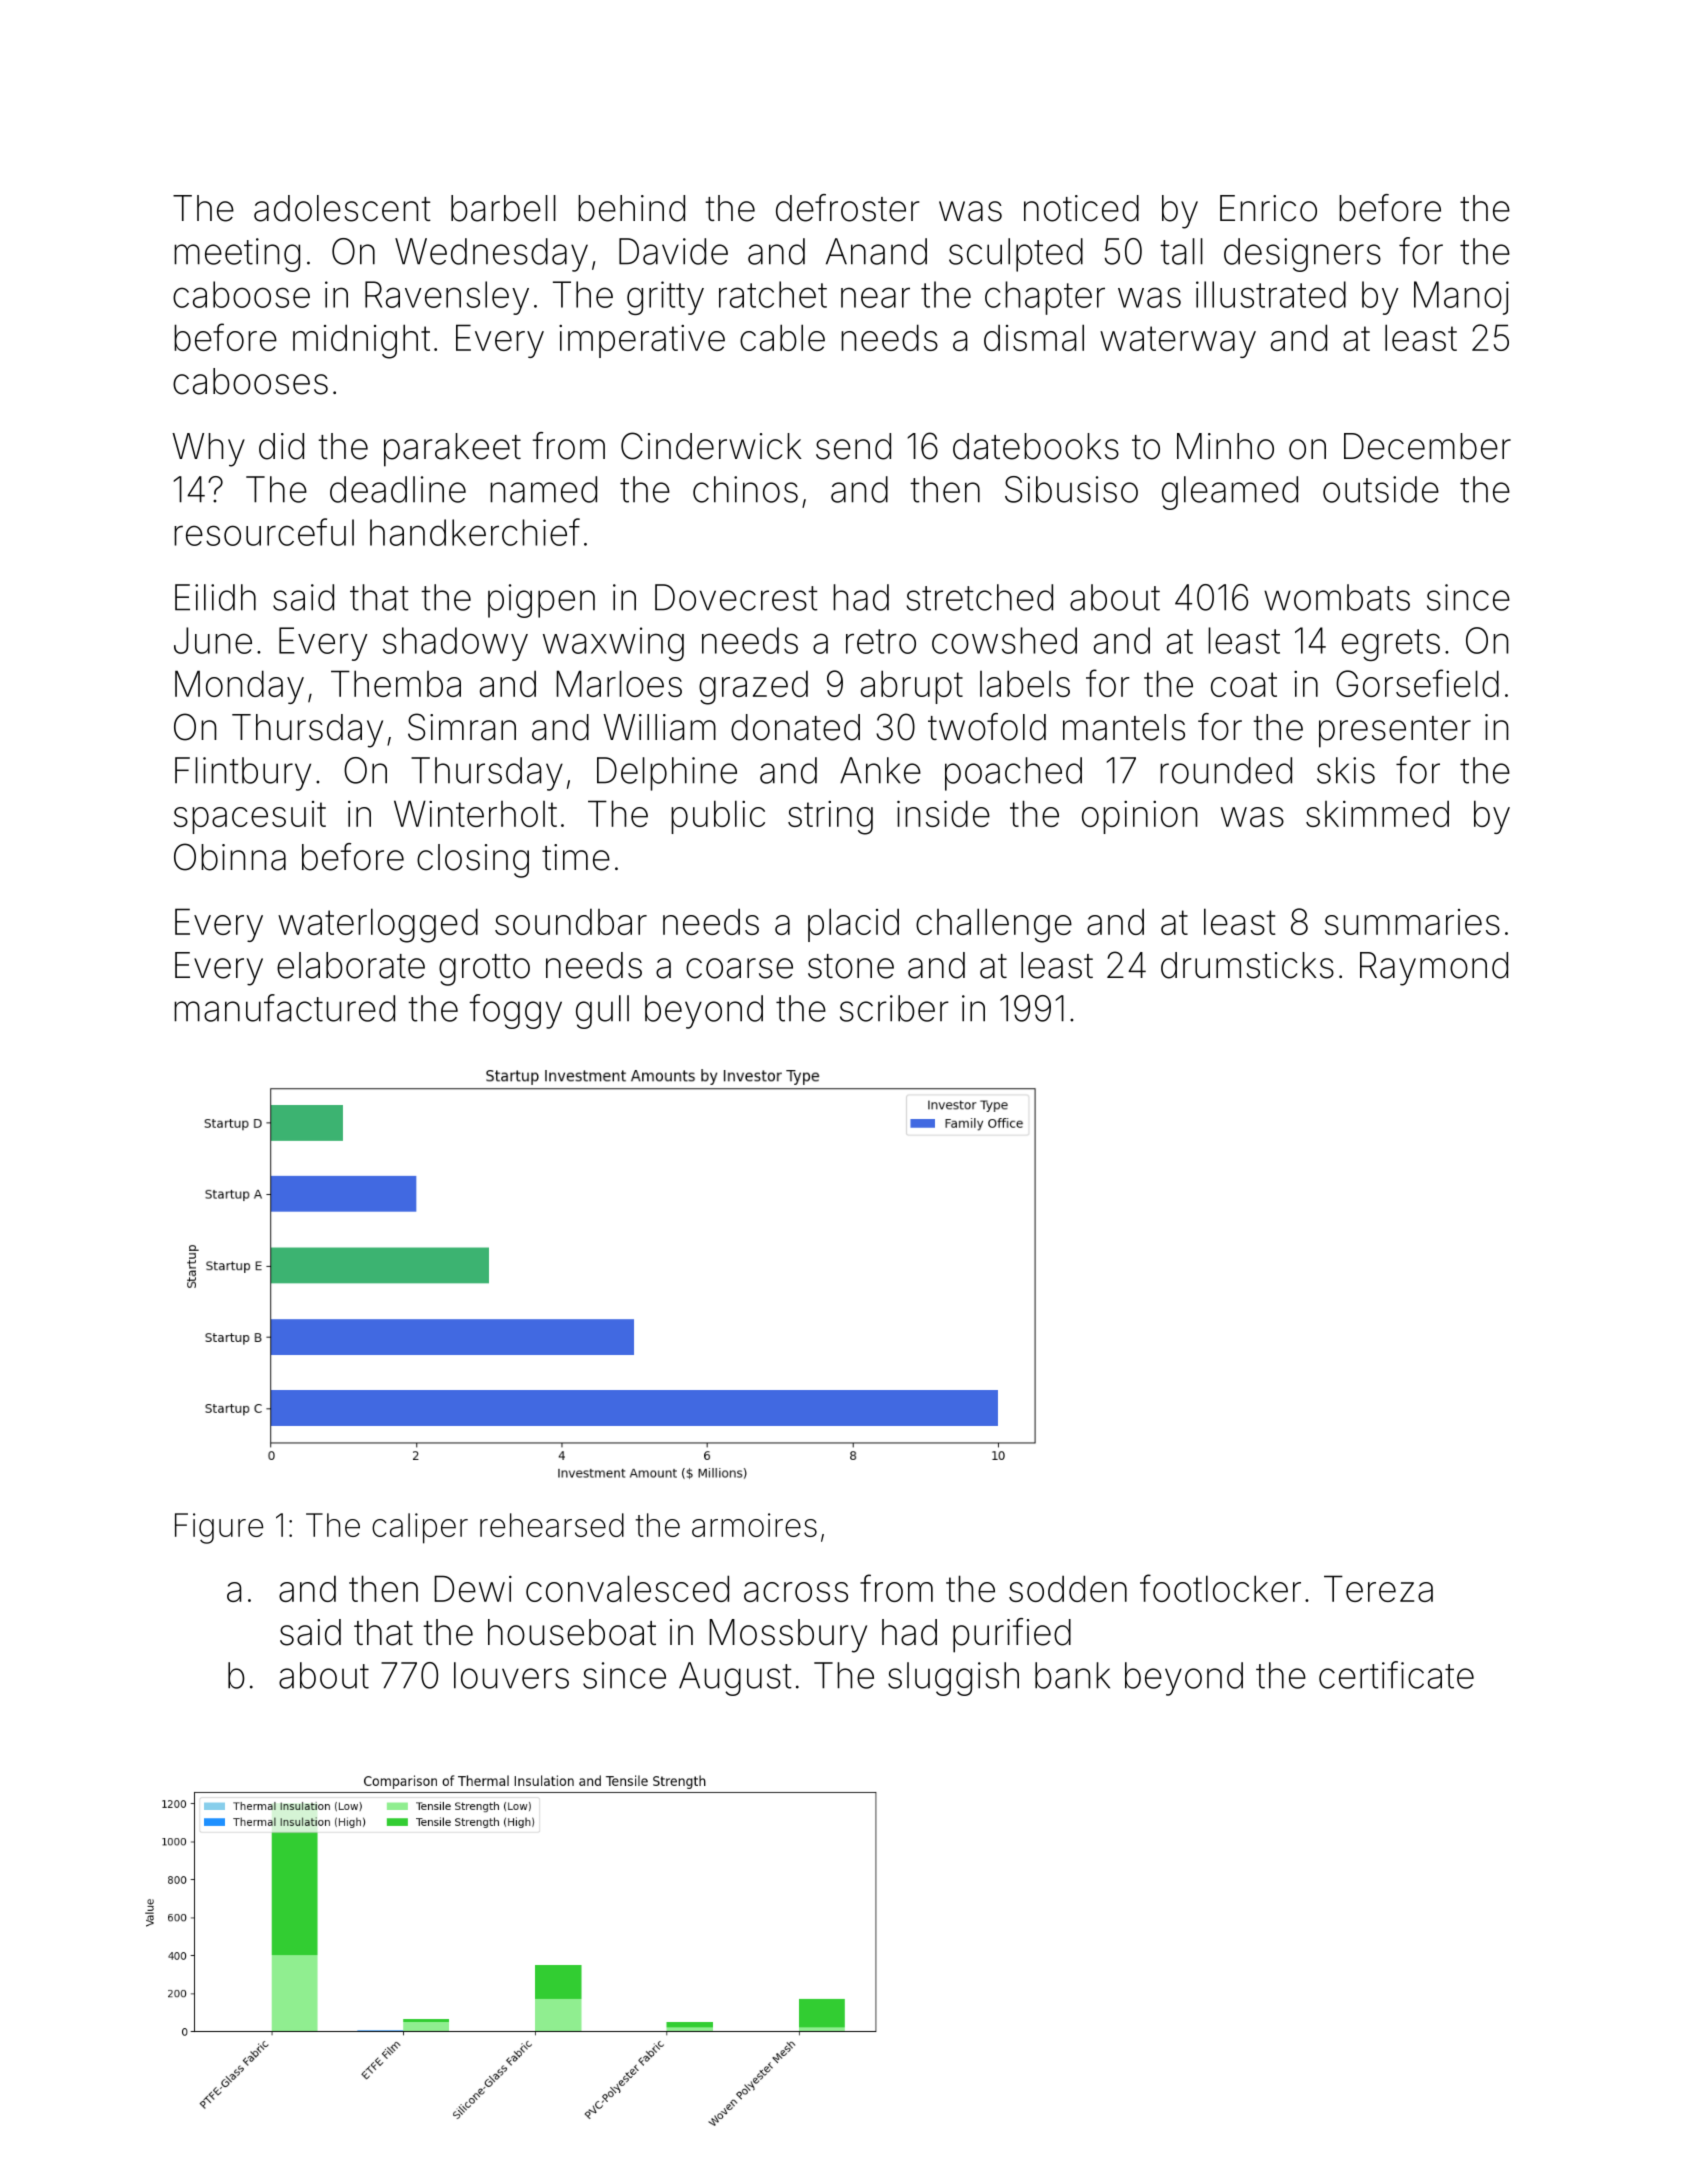  I want to click on footlocker, so click(1220, 1588).
